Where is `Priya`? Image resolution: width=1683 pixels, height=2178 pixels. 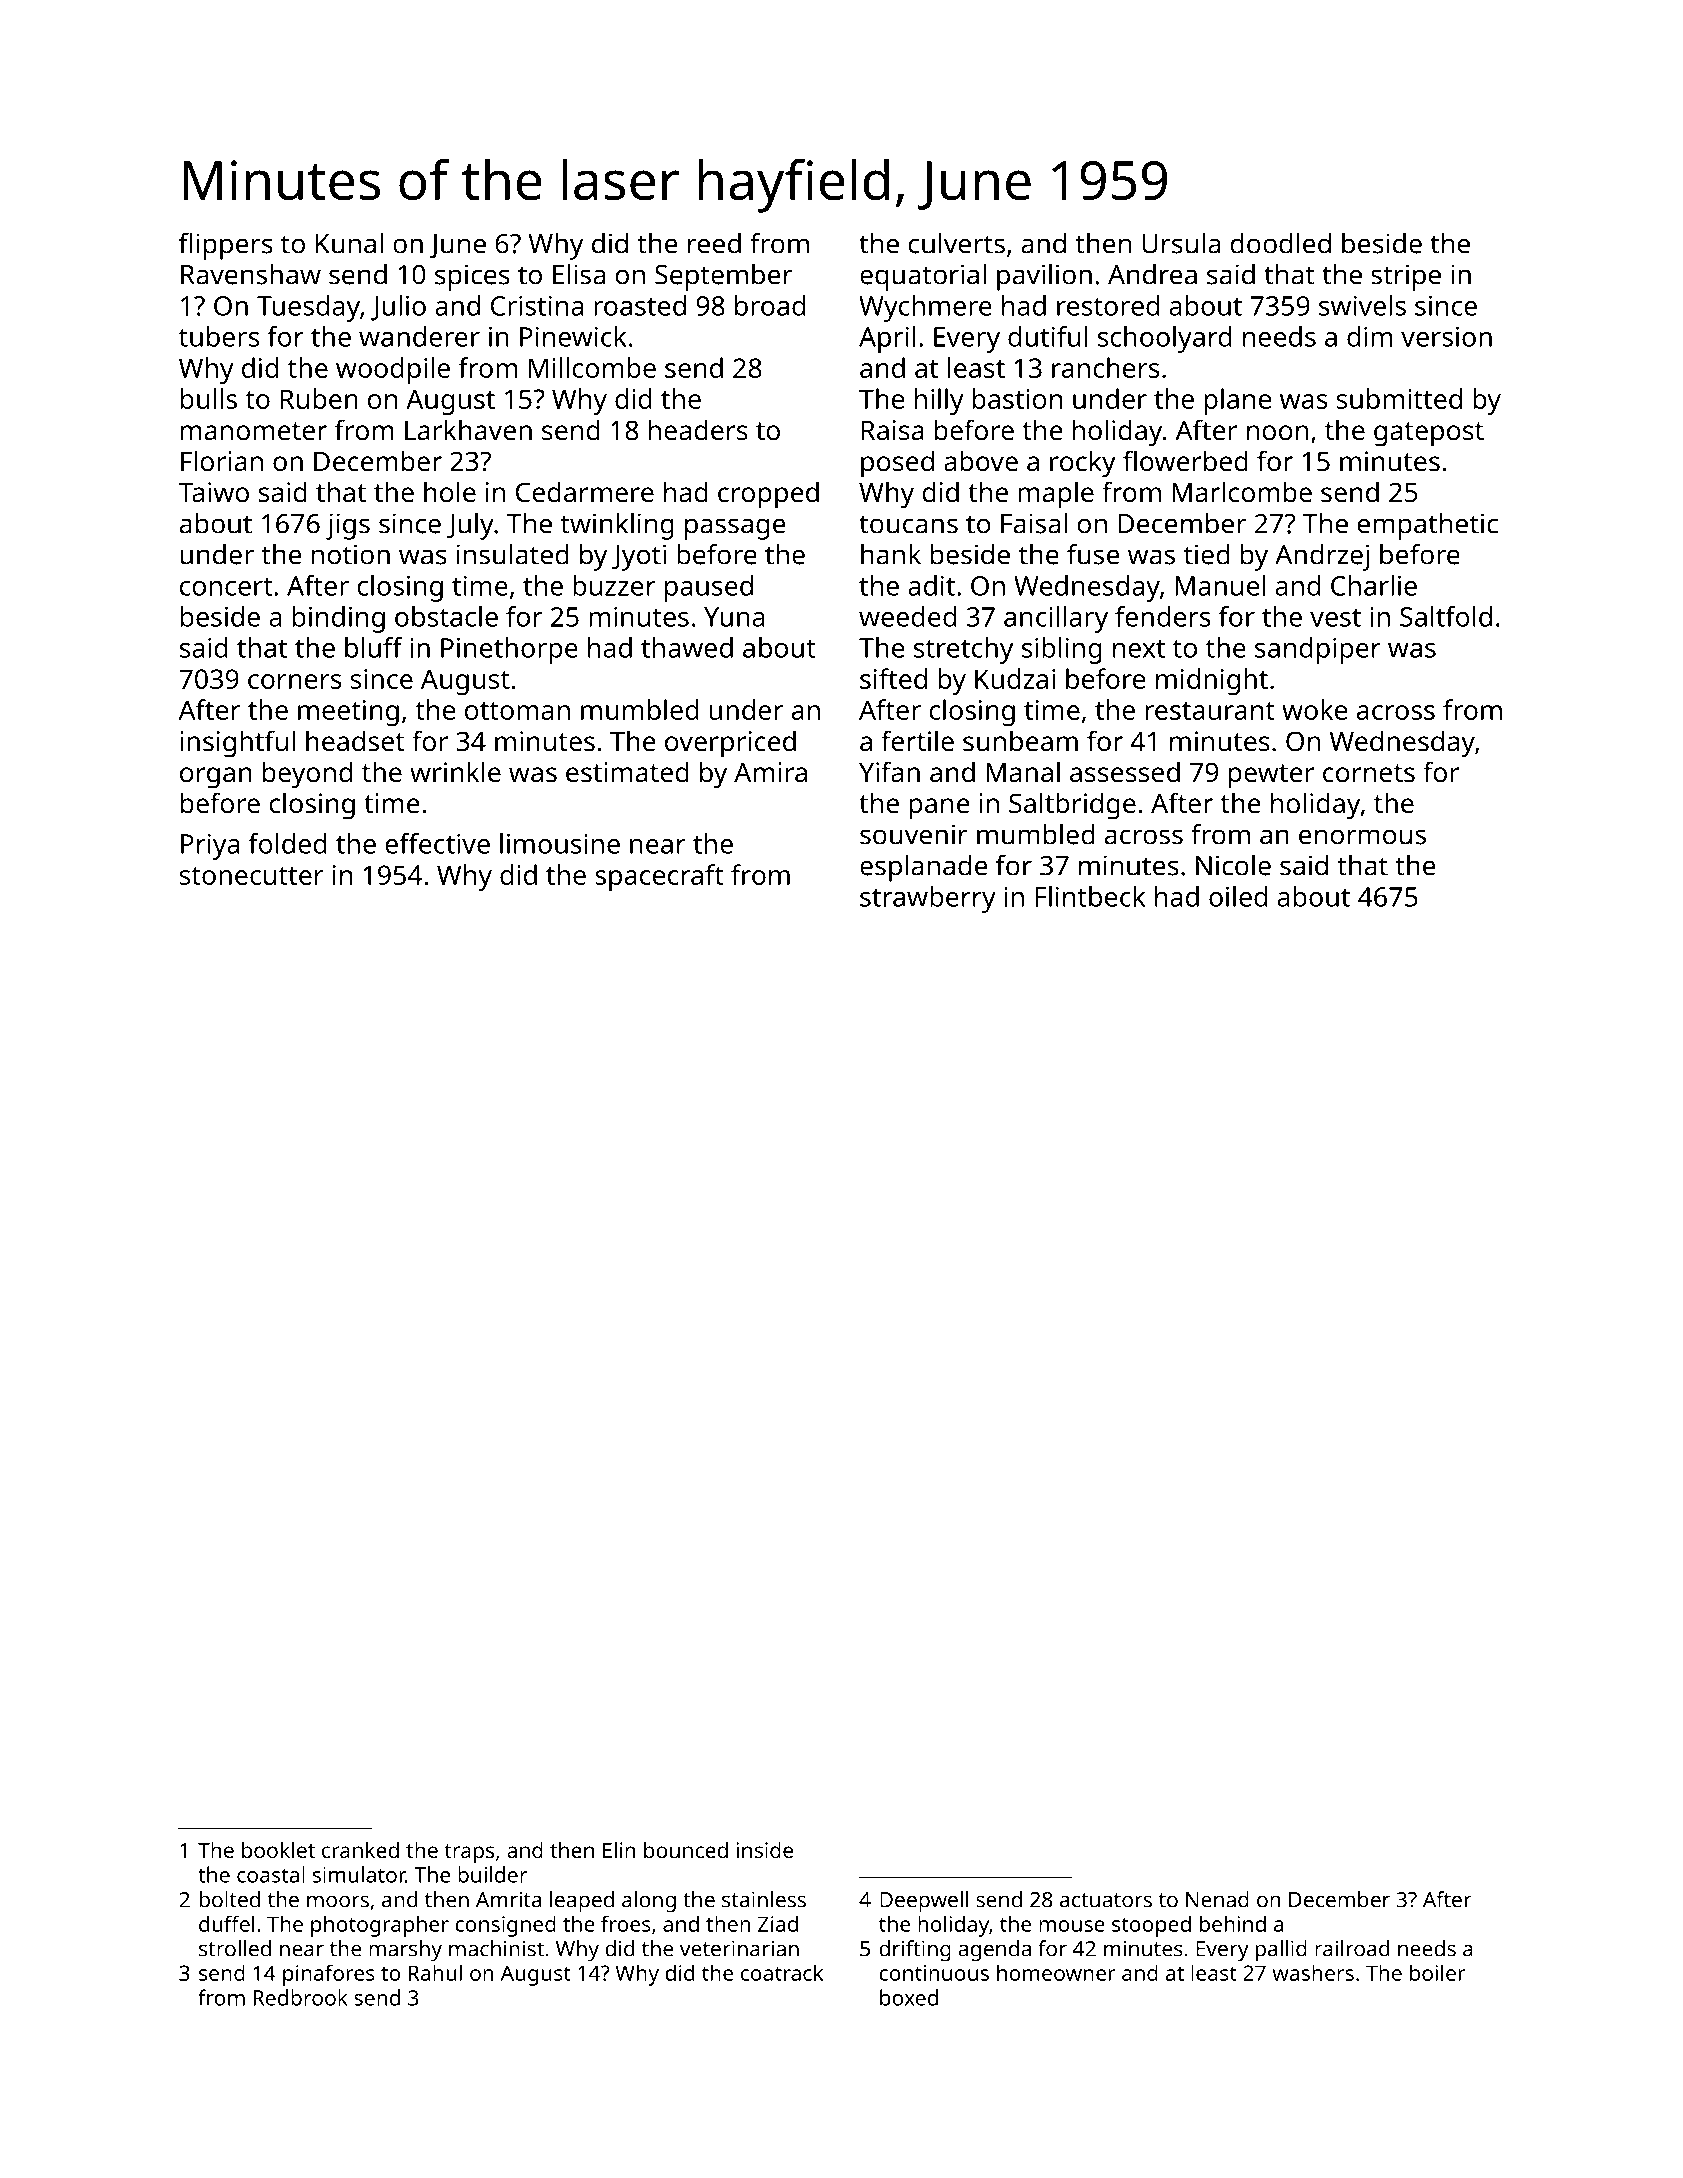
Priya is located at coordinates (210, 847).
